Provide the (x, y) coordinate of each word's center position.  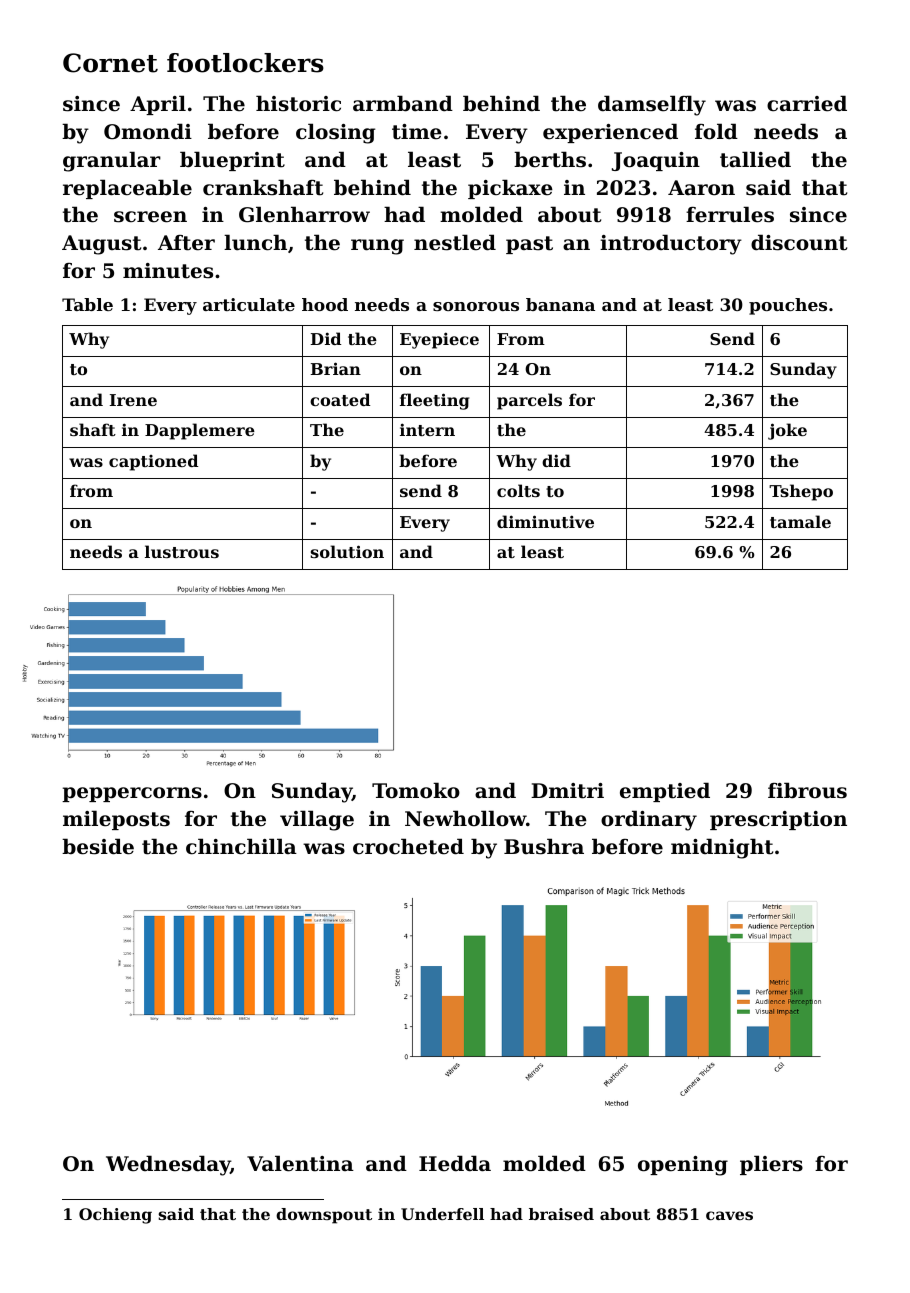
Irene (133, 400)
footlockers (245, 63)
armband (403, 103)
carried (807, 103)
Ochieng (115, 1216)
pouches (788, 306)
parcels (529, 401)
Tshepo (801, 492)
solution (347, 551)
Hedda (455, 1163)
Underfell (442, 1214)
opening (683, 1166)
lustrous (182, 551)
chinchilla (241, 846)
